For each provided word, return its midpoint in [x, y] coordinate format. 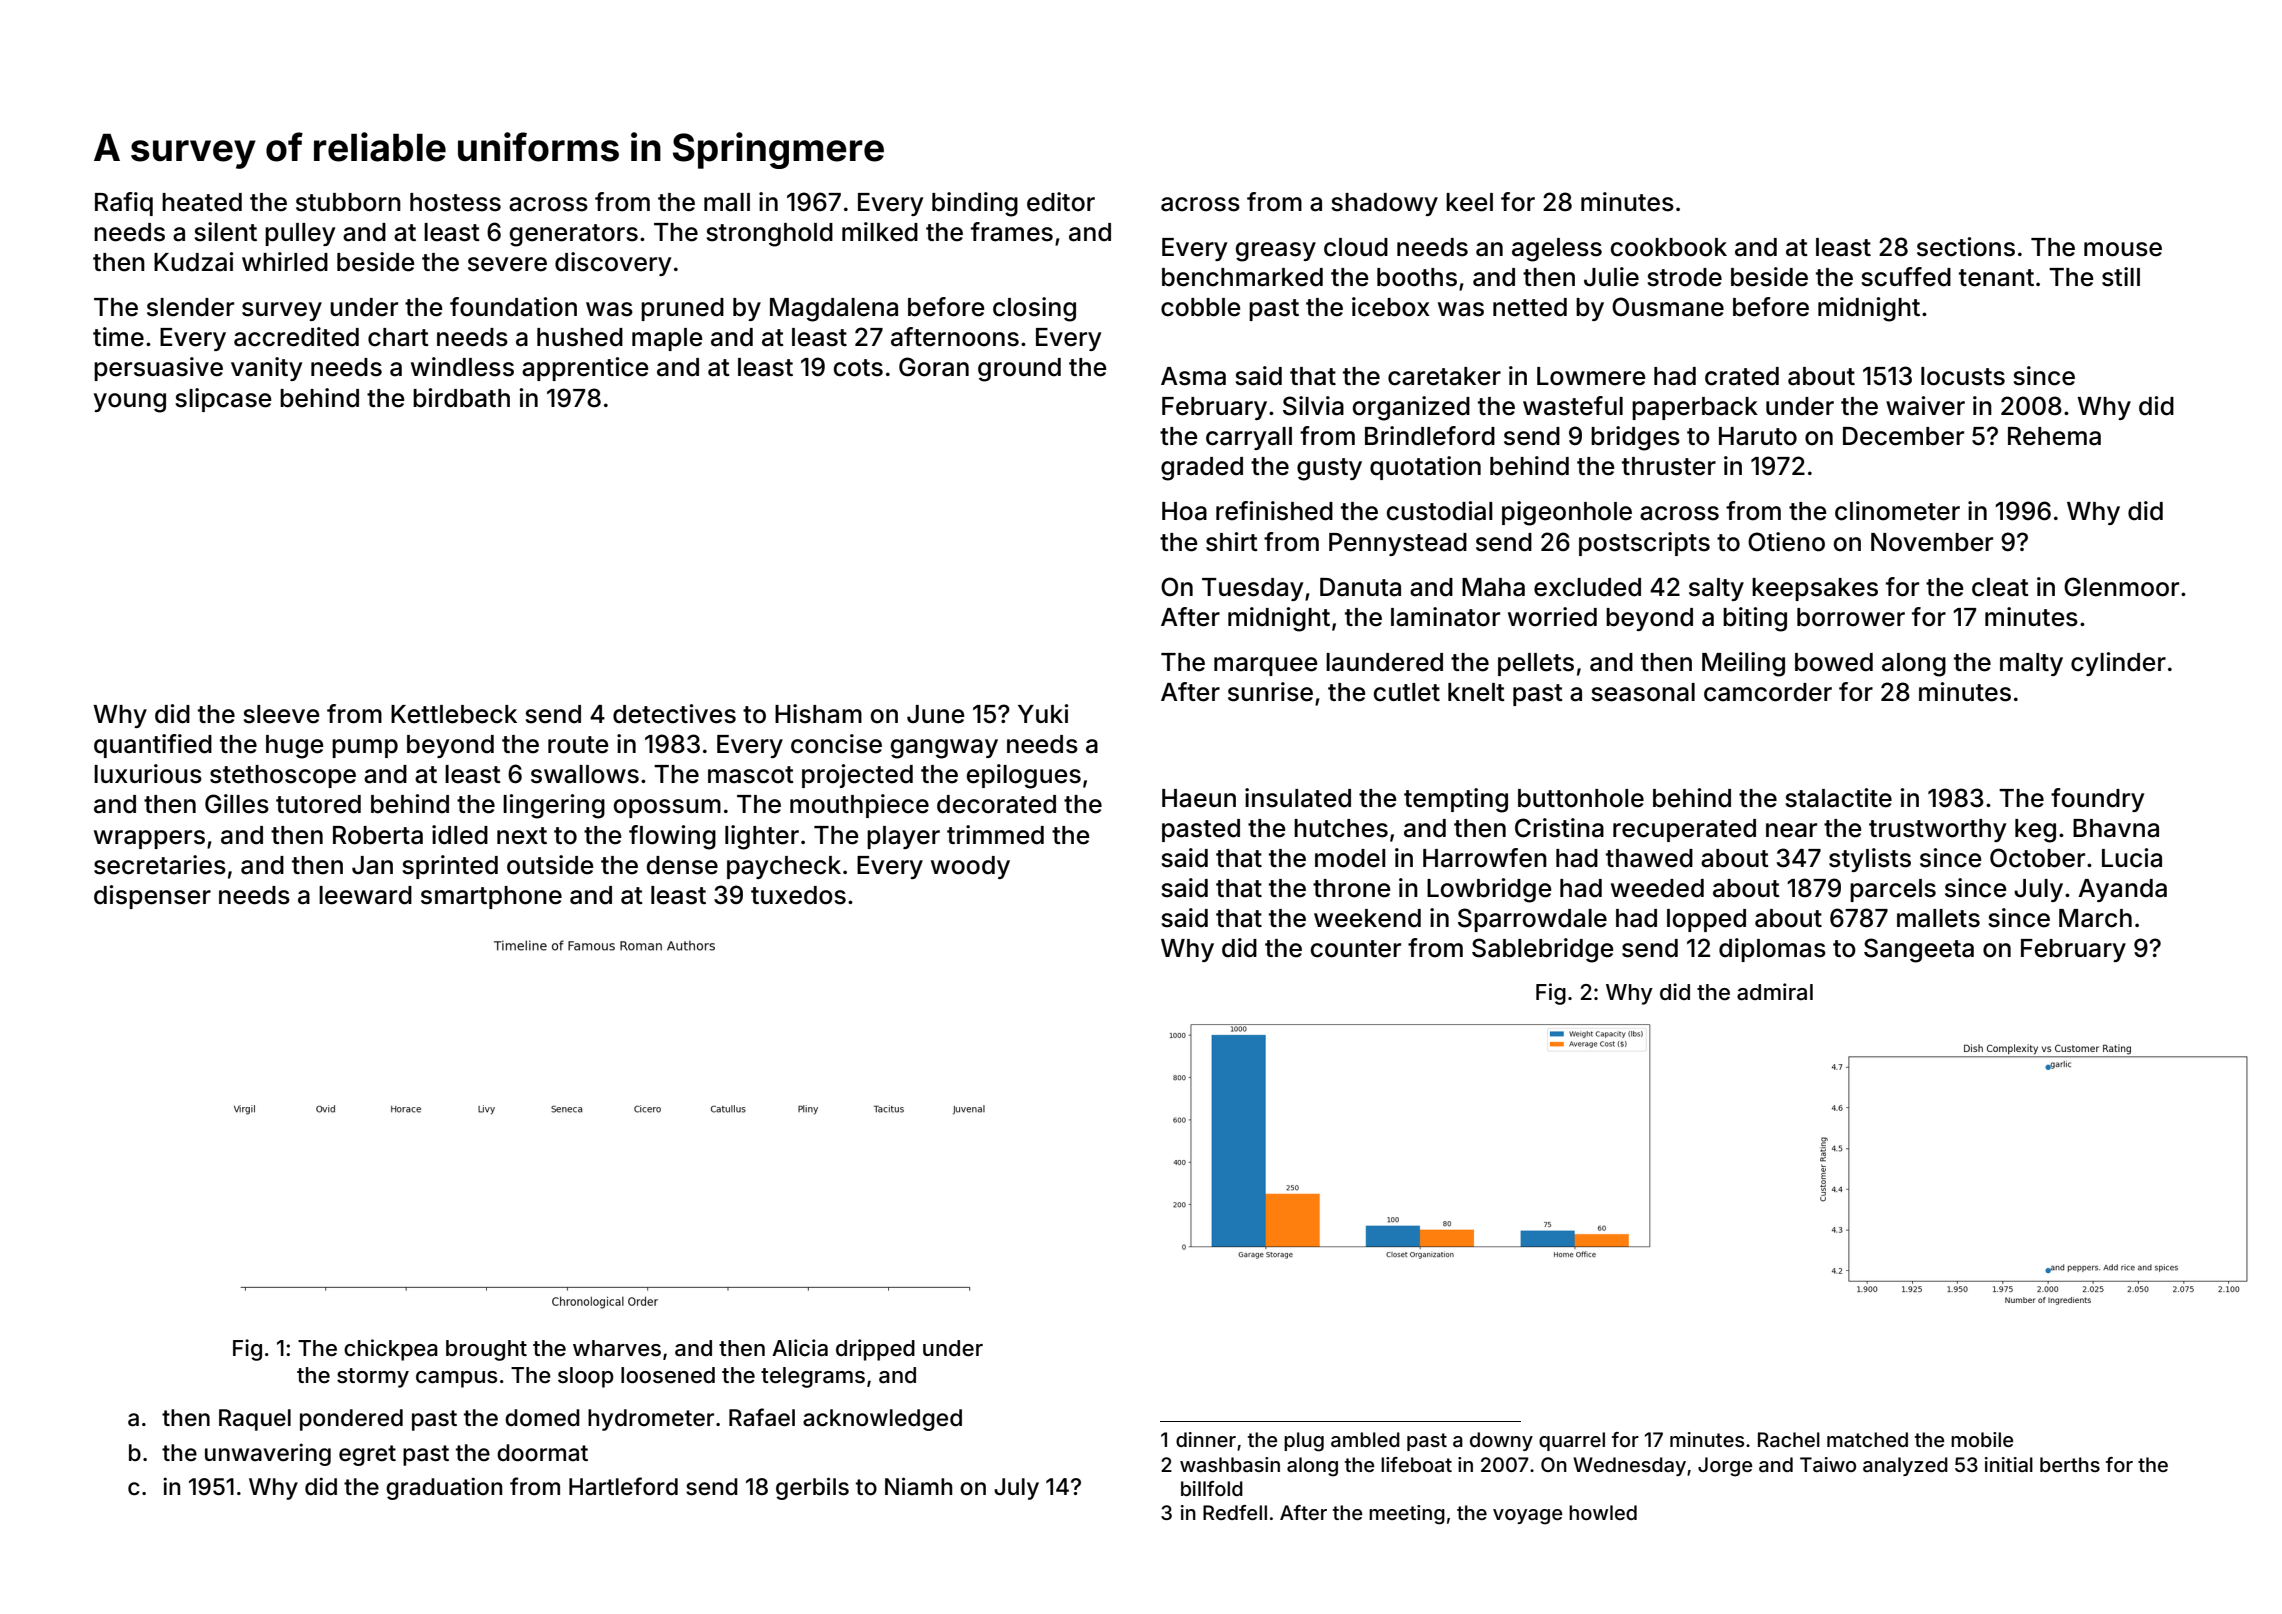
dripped [875, 1350]
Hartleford [623, 1486]
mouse [2123, 249]
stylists [1870, 860]
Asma [1193, 376]
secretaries [160, 865]
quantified [153, 746]
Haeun [1199, 798]
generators [574, 235]
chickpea [391, 1350]
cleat [2000, 587]
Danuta [1360, 587]
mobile [1982, 1439]
